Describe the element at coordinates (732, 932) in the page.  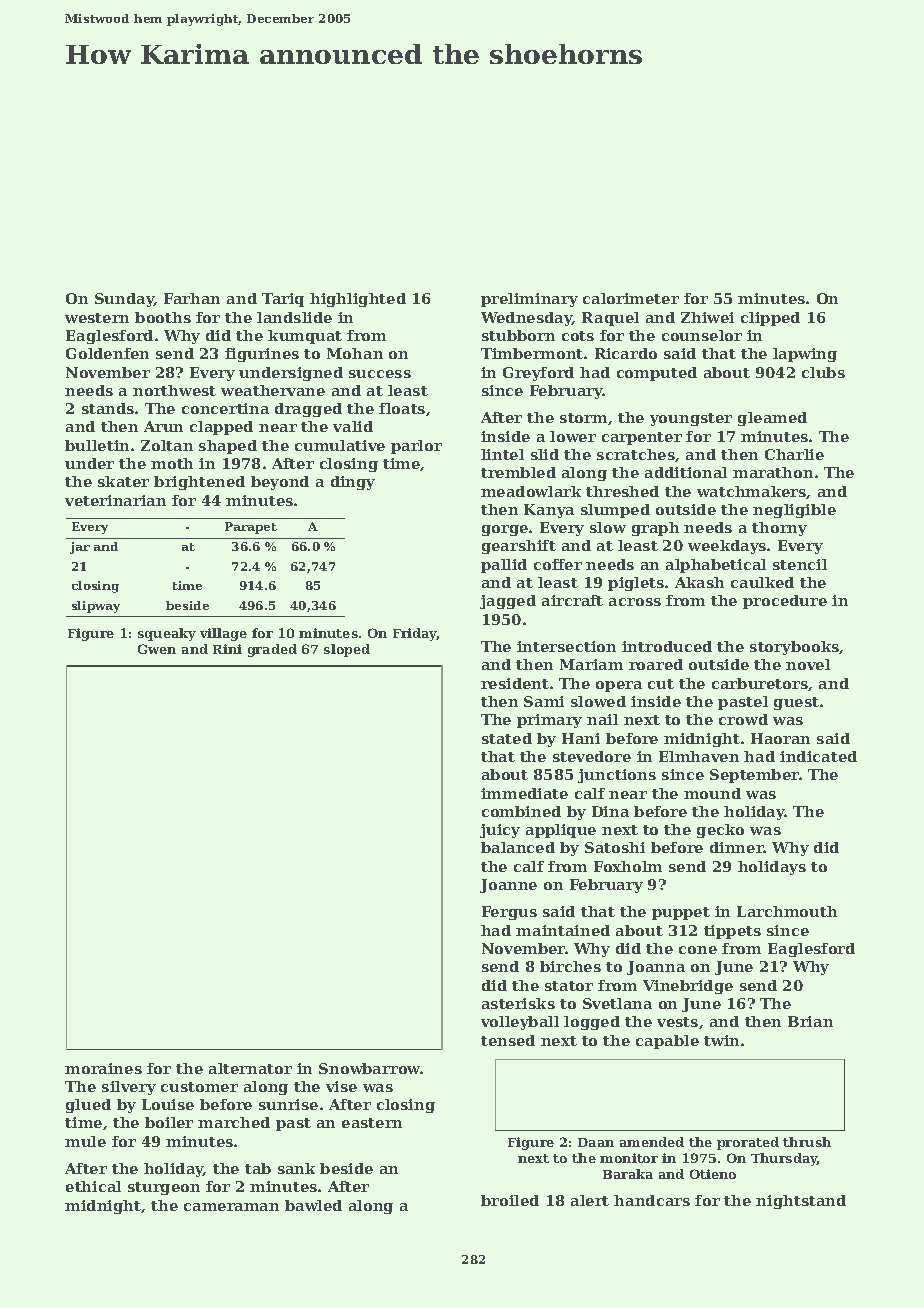
I see `tippets` at that location.
